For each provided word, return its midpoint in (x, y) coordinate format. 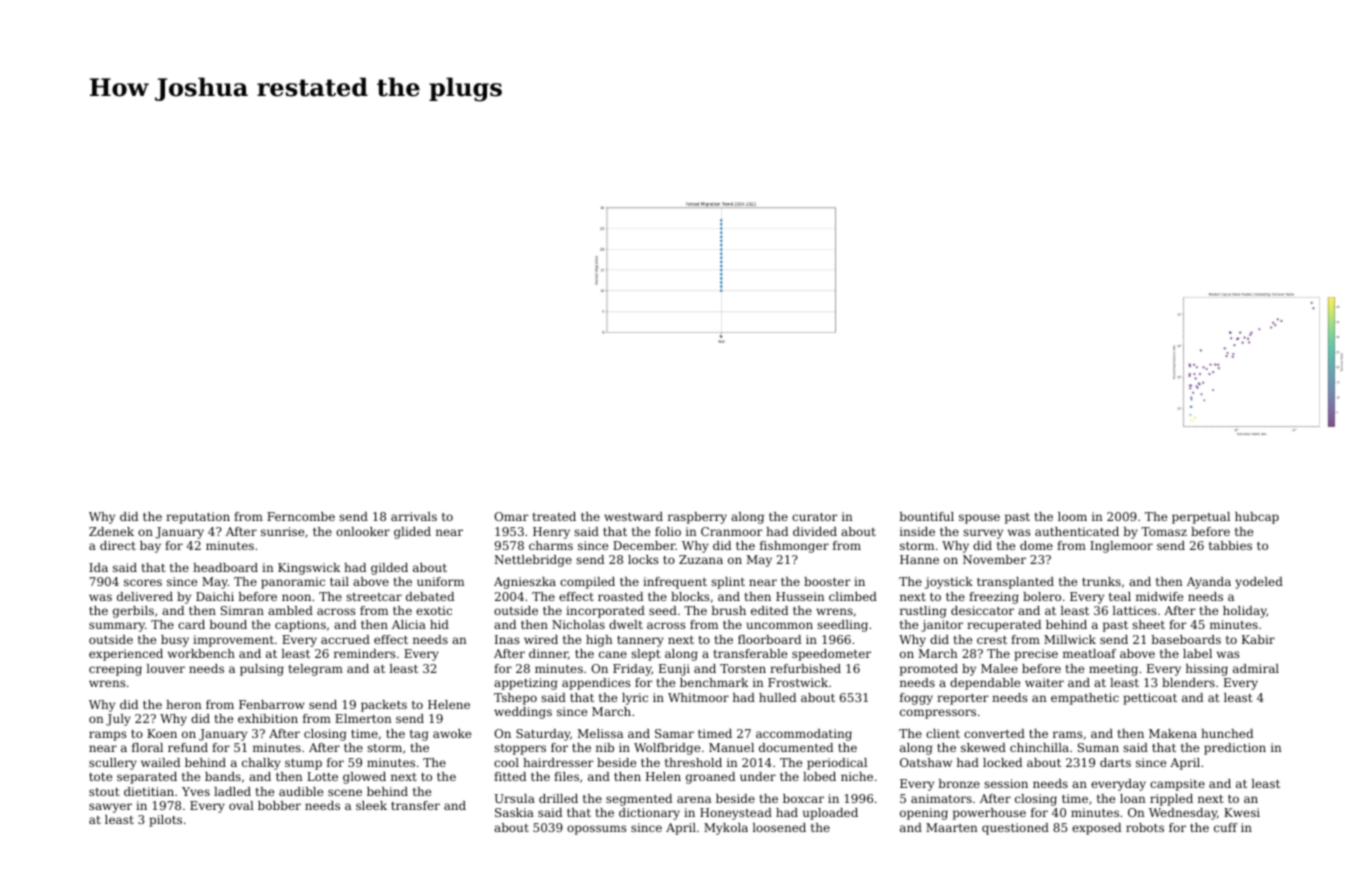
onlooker (363, 531)
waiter (1044, 682)
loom (1072, 516)
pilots (165, 821)
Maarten (952, 827)
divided (815, 531)
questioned (1015, 829)
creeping (115, 670)
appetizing (525, 684)
